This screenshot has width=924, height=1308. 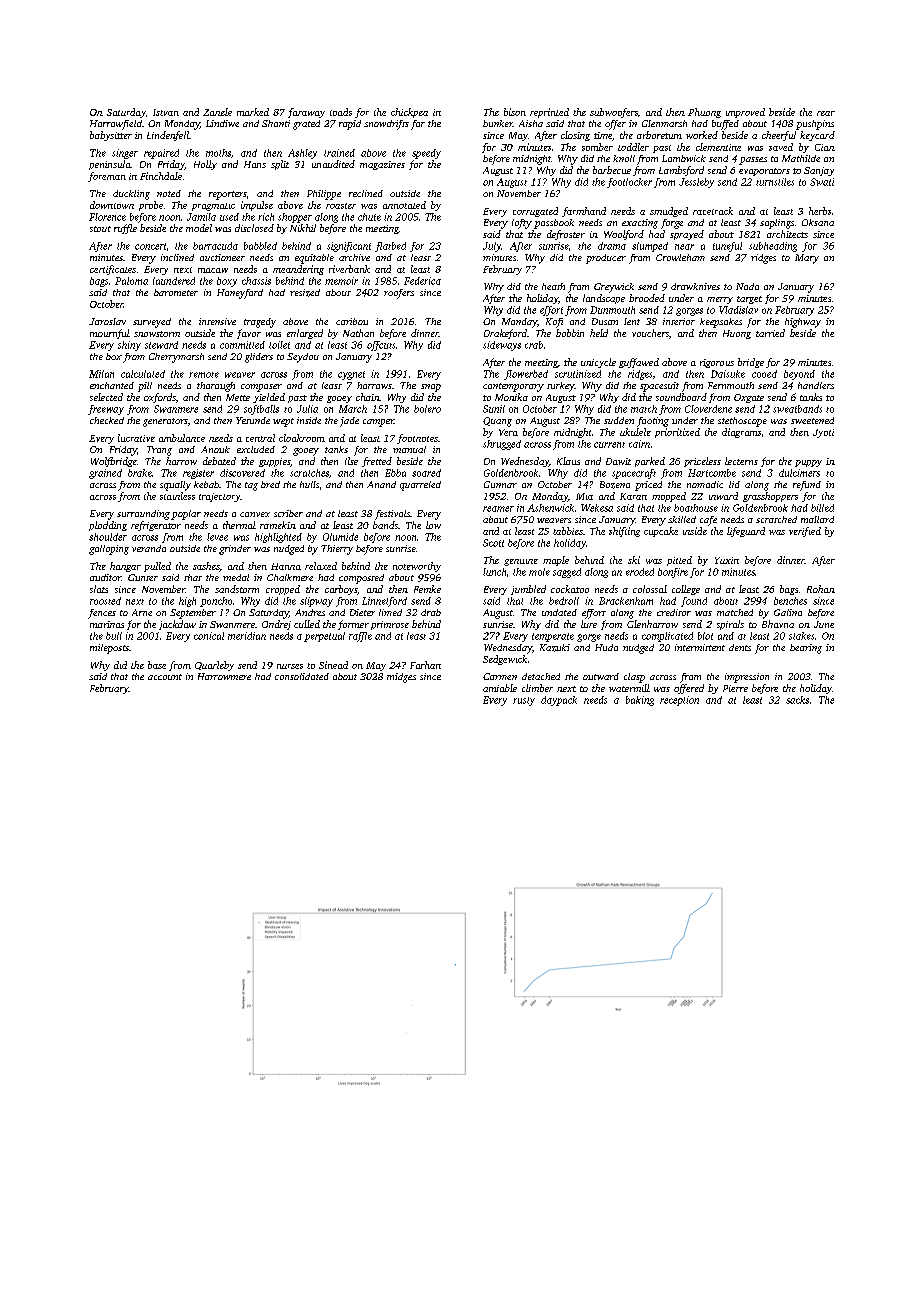 What do you see at coordinates (107, 624) in the screenshot?
I see `marinas` at bounding box center [107, 624].
